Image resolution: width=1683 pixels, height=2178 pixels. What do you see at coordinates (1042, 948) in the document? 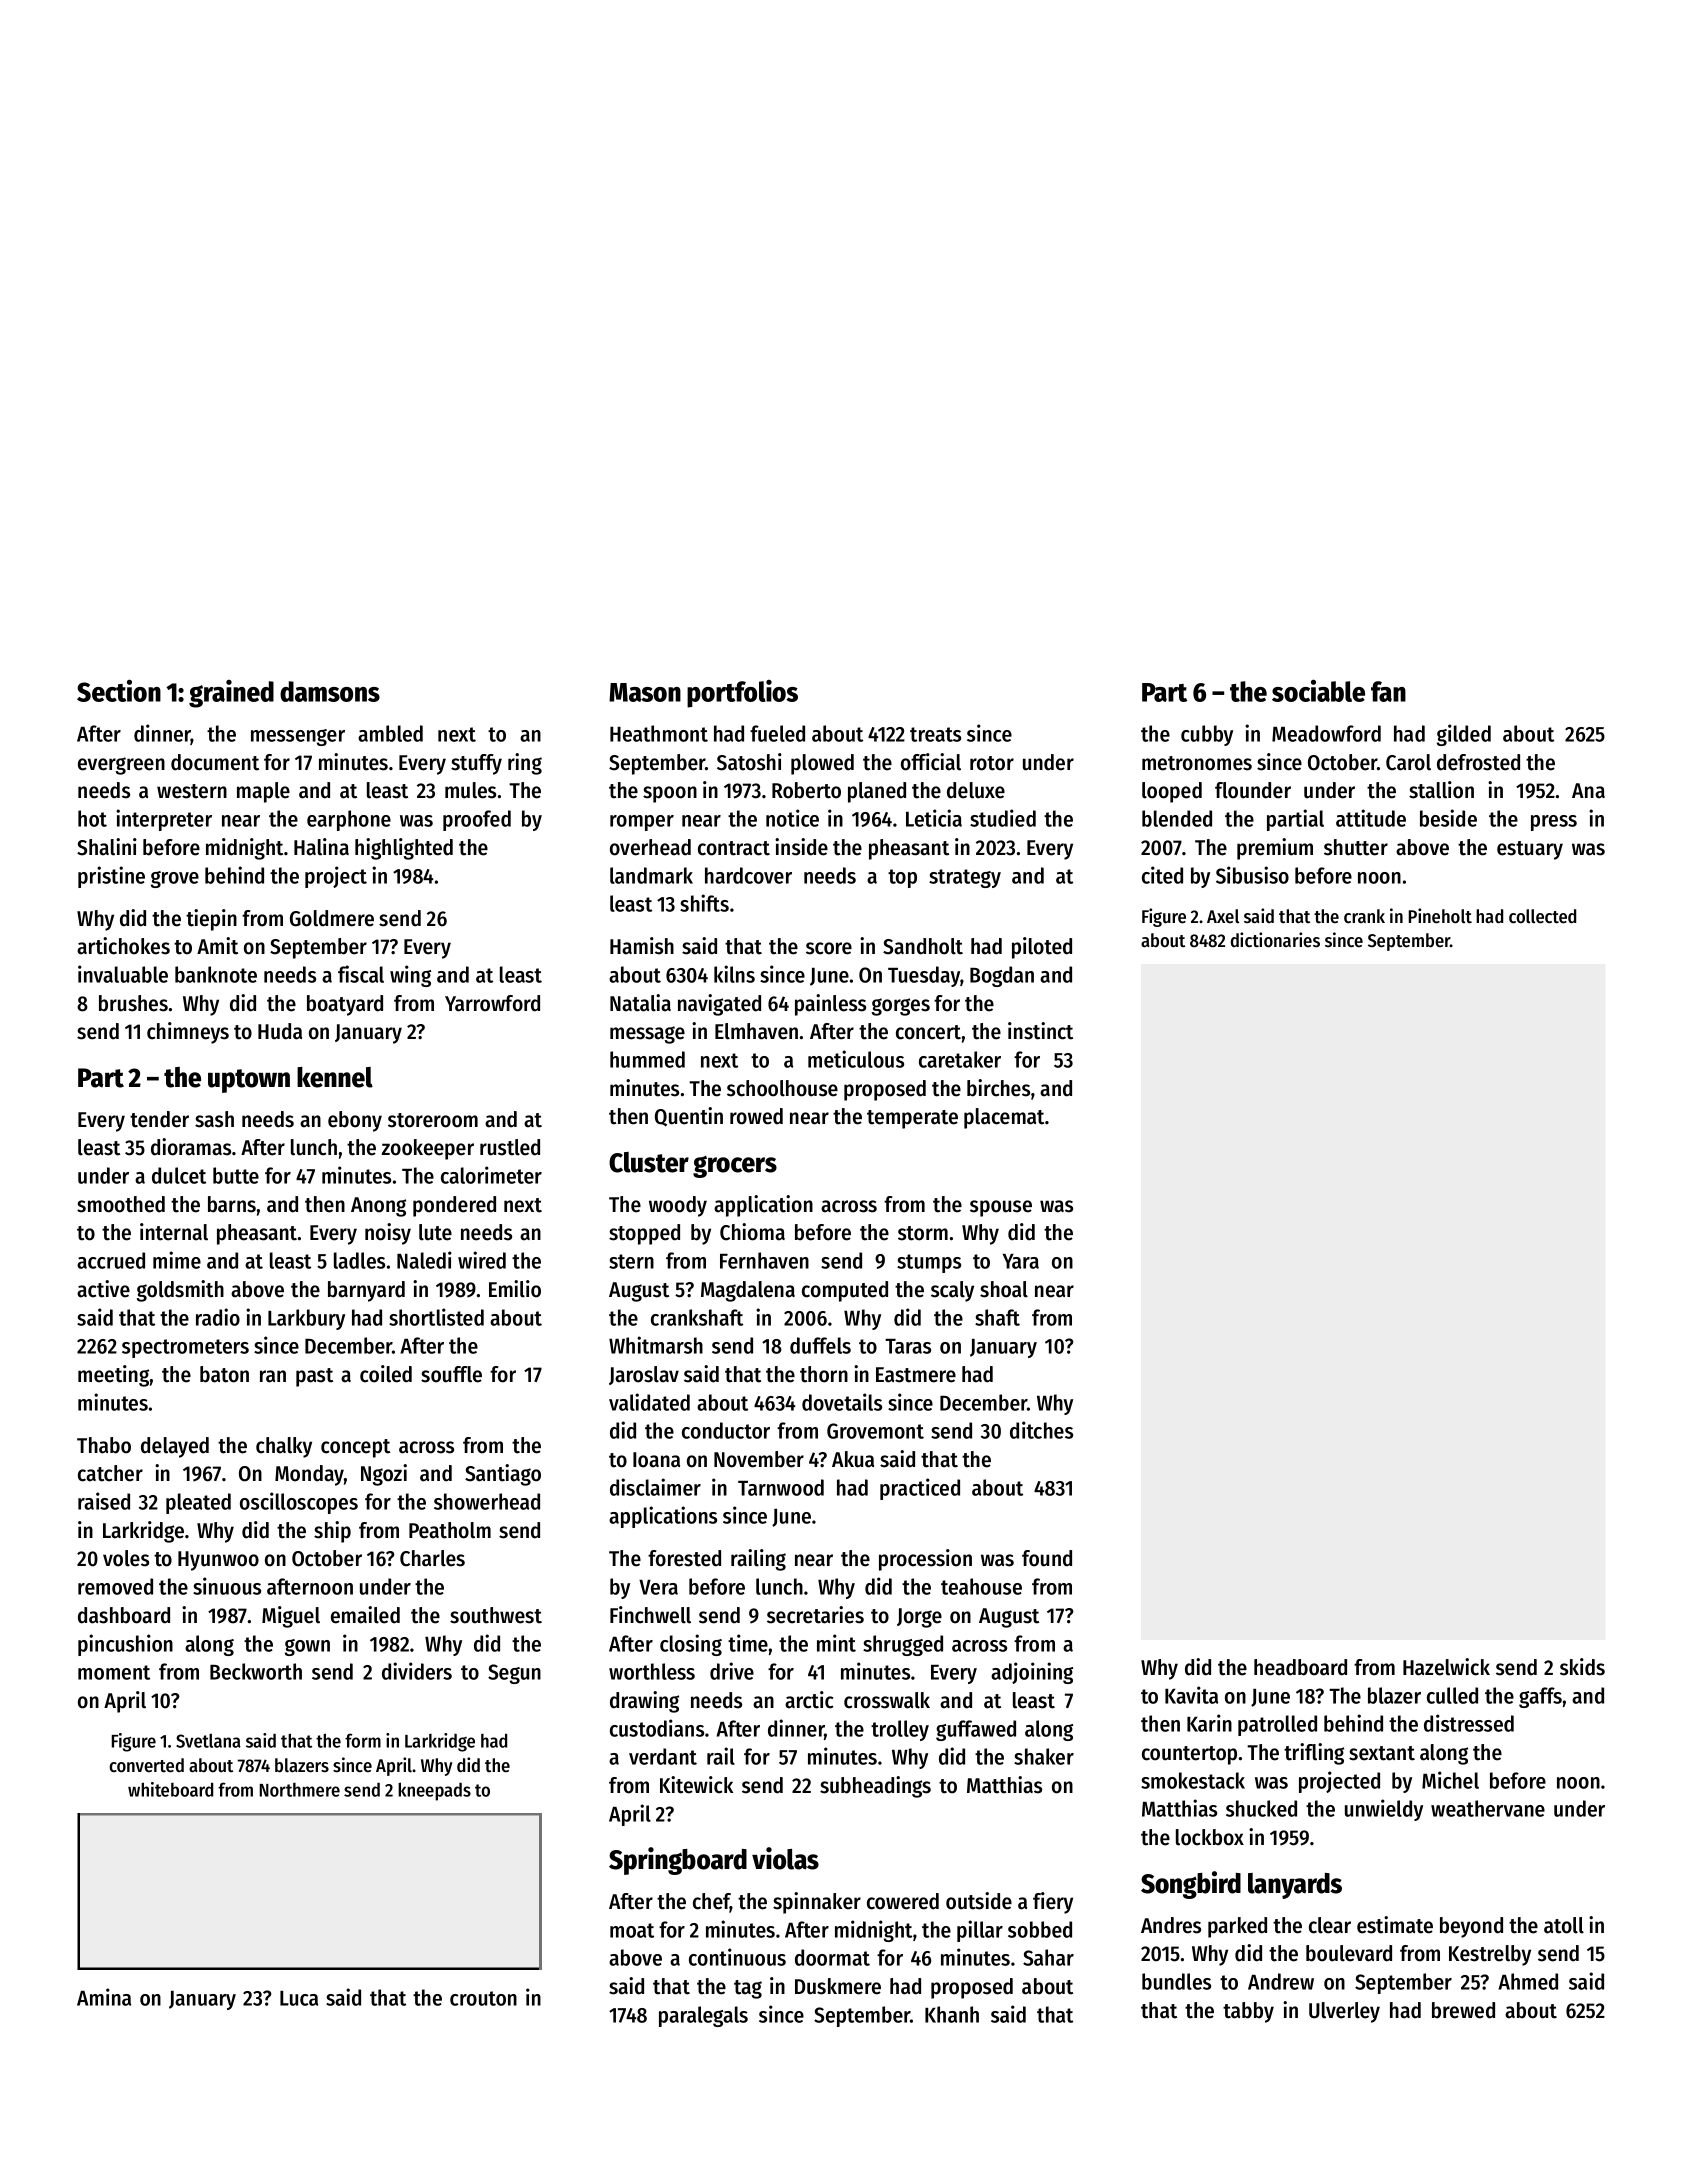
I see `piloted` at bounding box center [1042, 948].
